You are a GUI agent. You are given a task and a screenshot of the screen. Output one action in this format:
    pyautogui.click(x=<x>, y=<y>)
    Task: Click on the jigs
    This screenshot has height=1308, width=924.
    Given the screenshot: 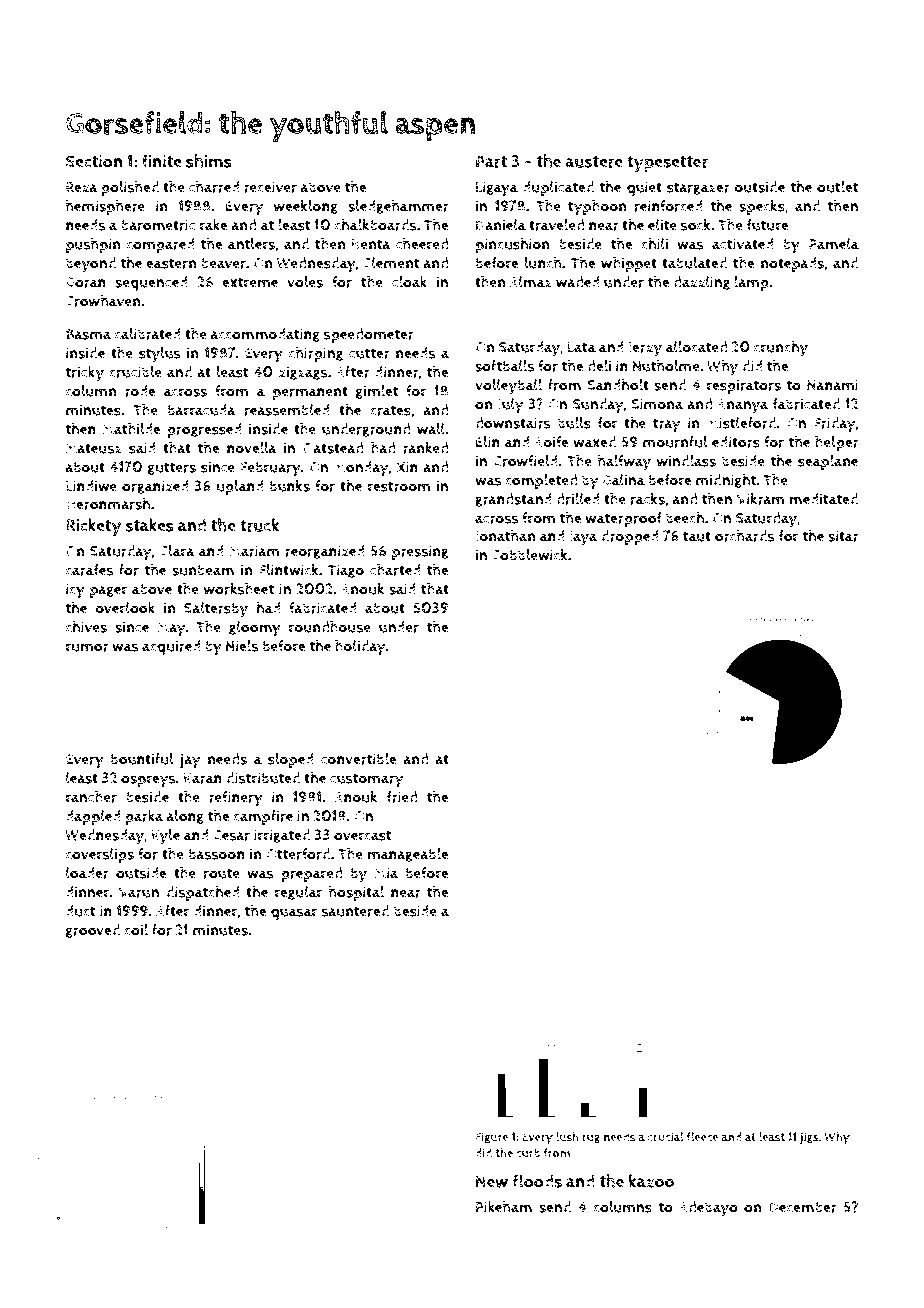 What is the action you would take?
    pyautogui.click(x=809, y=1138)
